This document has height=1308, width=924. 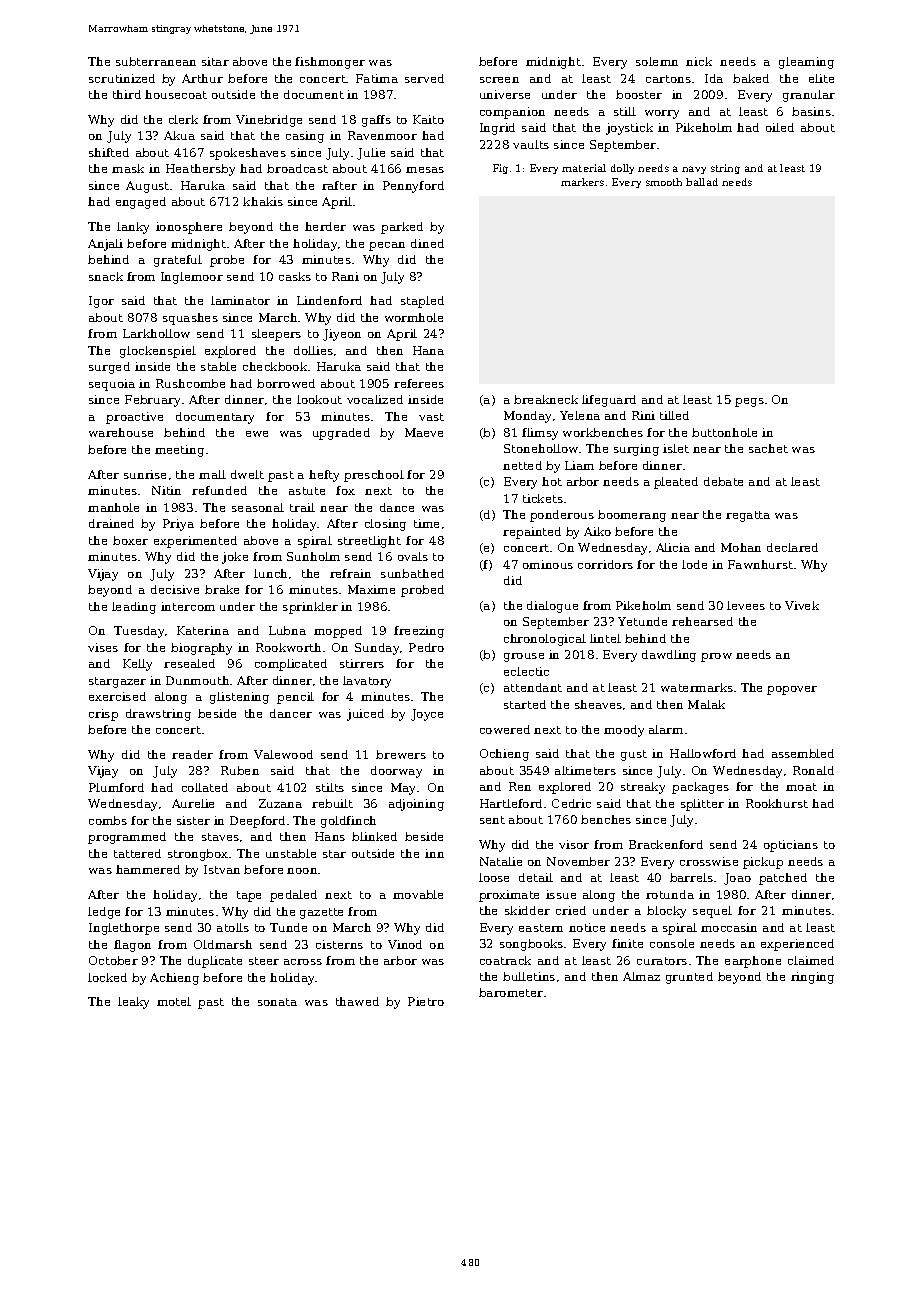 What do you see at coordinates (222, 589) in the document?
I see `brake` at bounding box center [222, 589].
